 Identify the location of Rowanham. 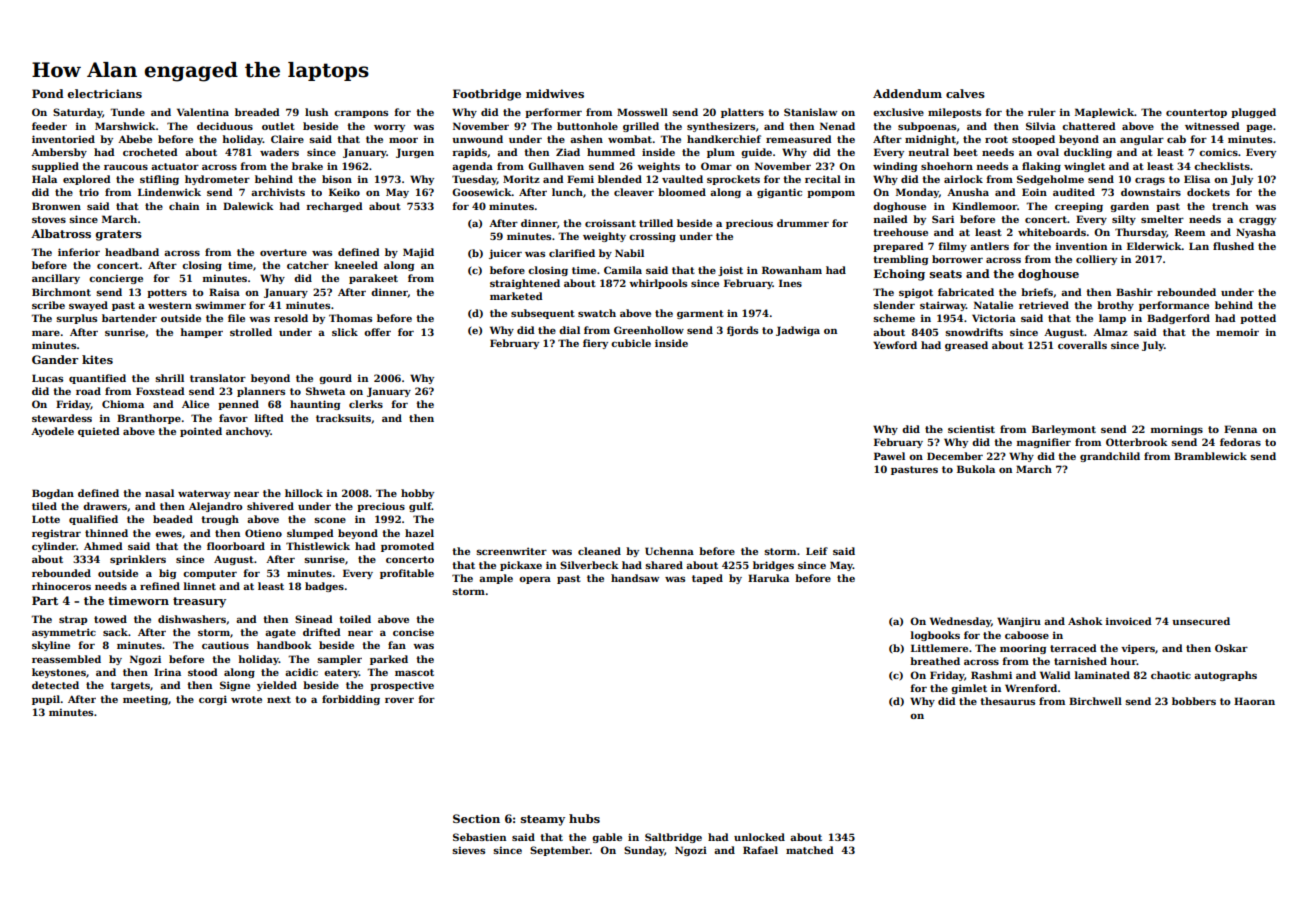
(792, 270).
